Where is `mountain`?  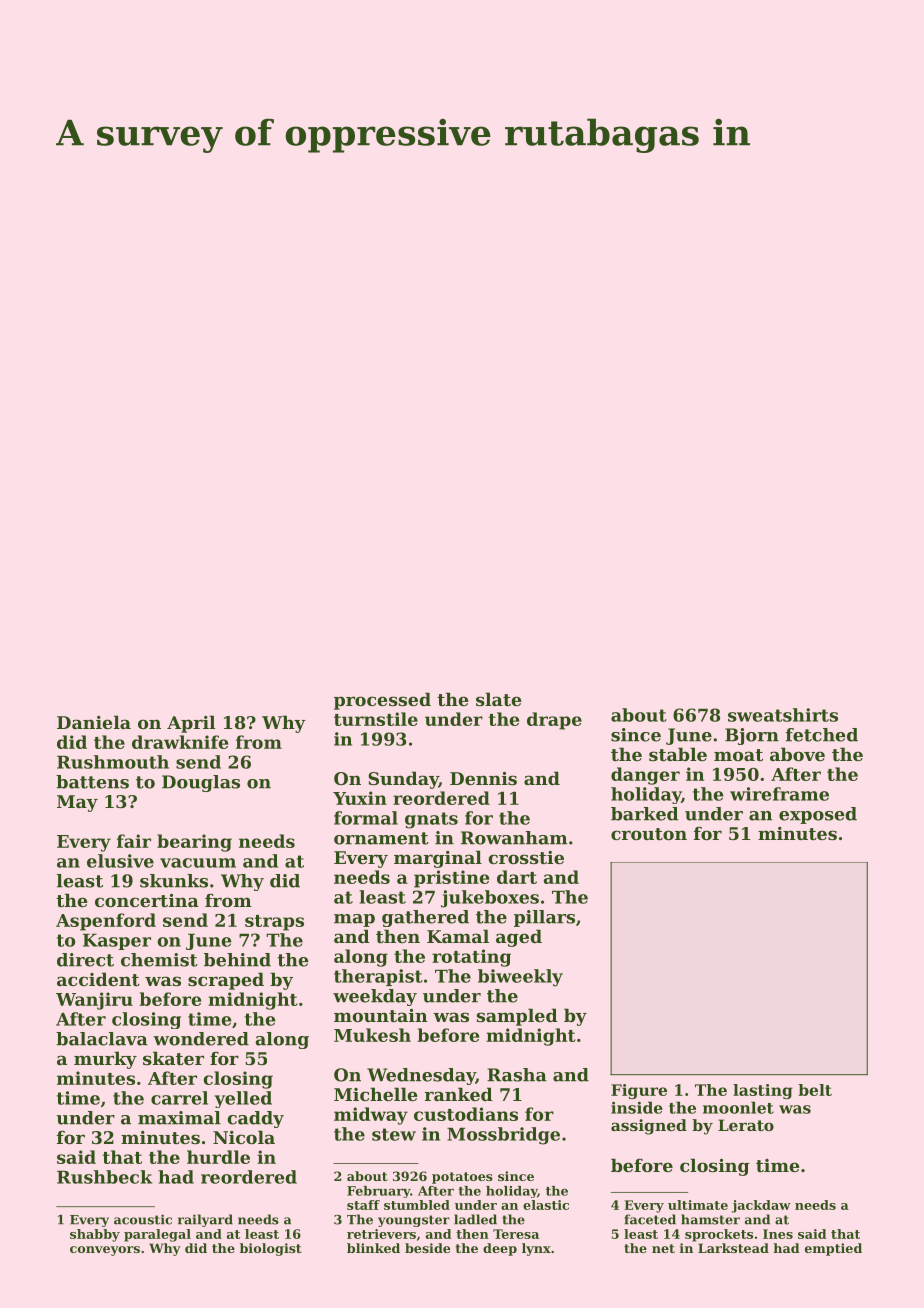 mountain is located at coordinates (381, 1015).
